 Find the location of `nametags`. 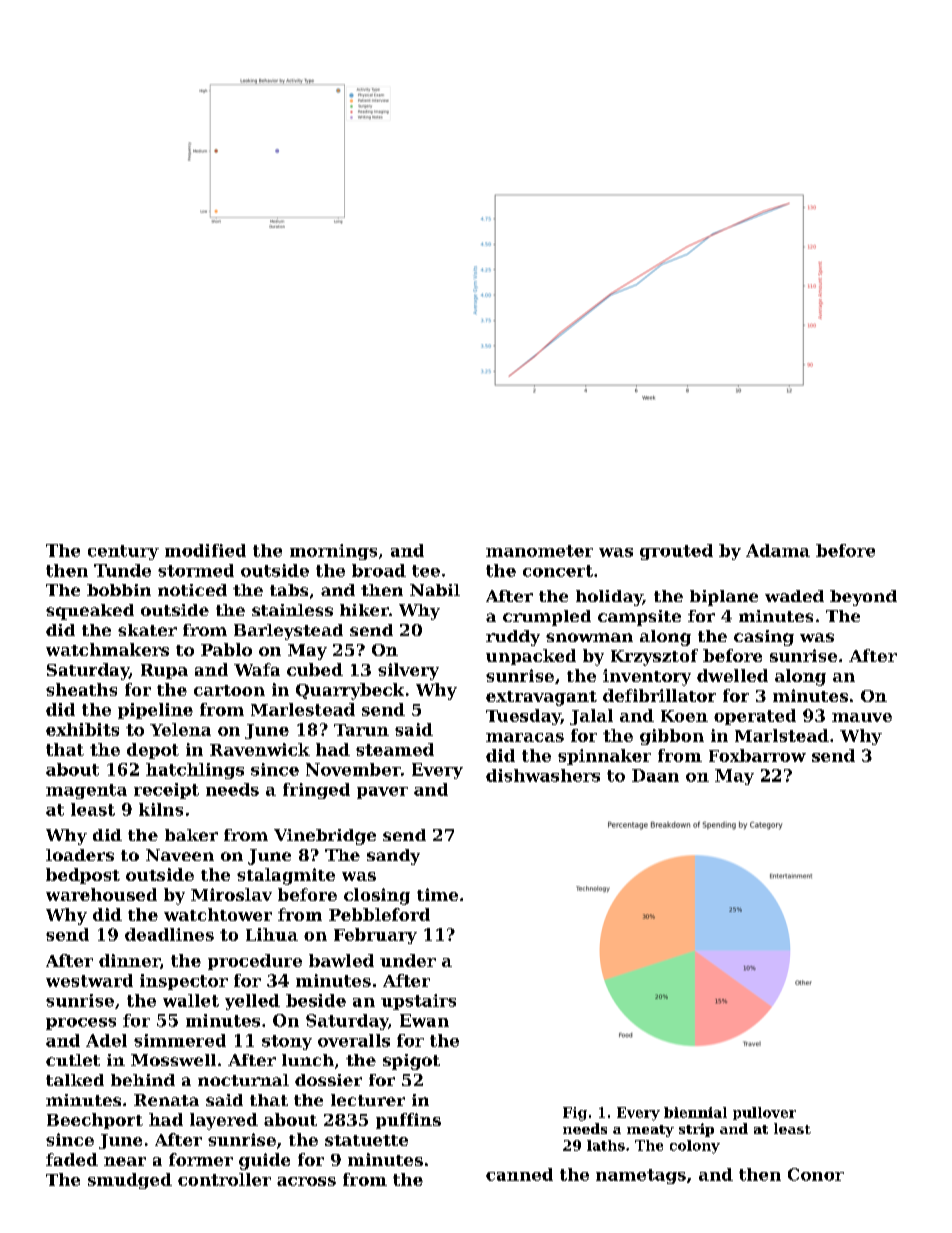

nametags is located at coordinates (641, 1176).
